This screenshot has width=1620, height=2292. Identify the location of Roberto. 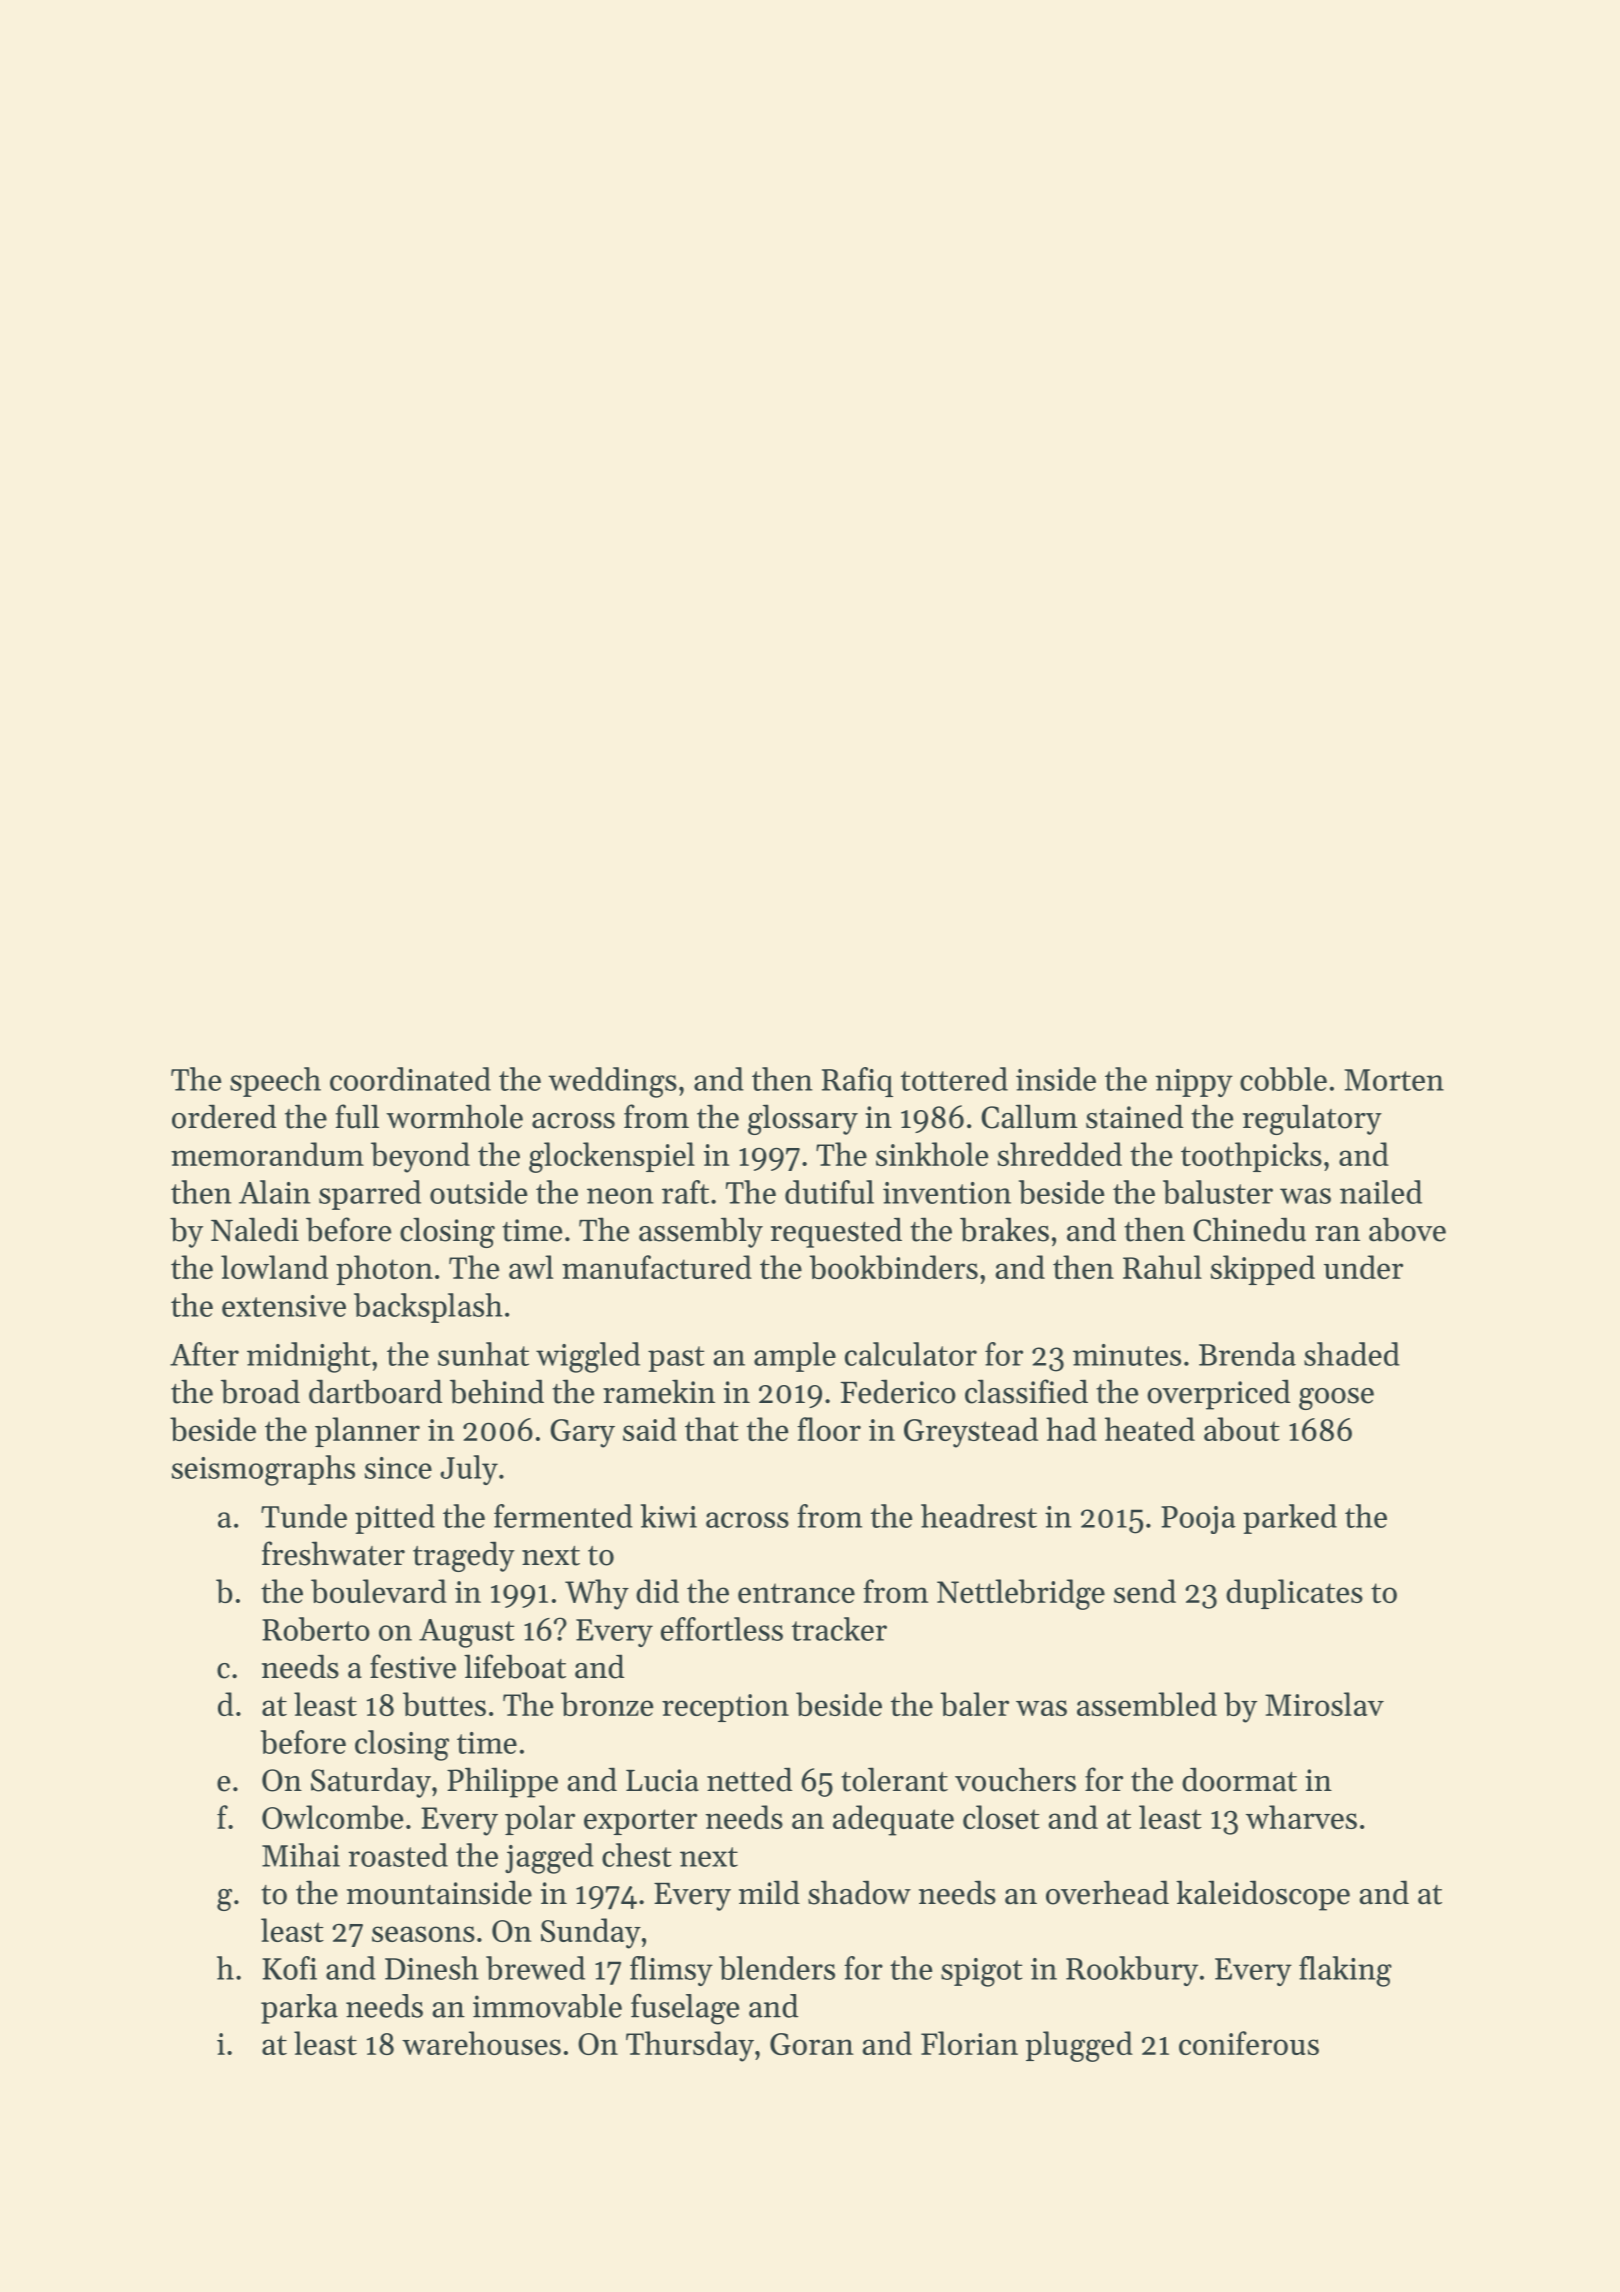
(316, 1629).
